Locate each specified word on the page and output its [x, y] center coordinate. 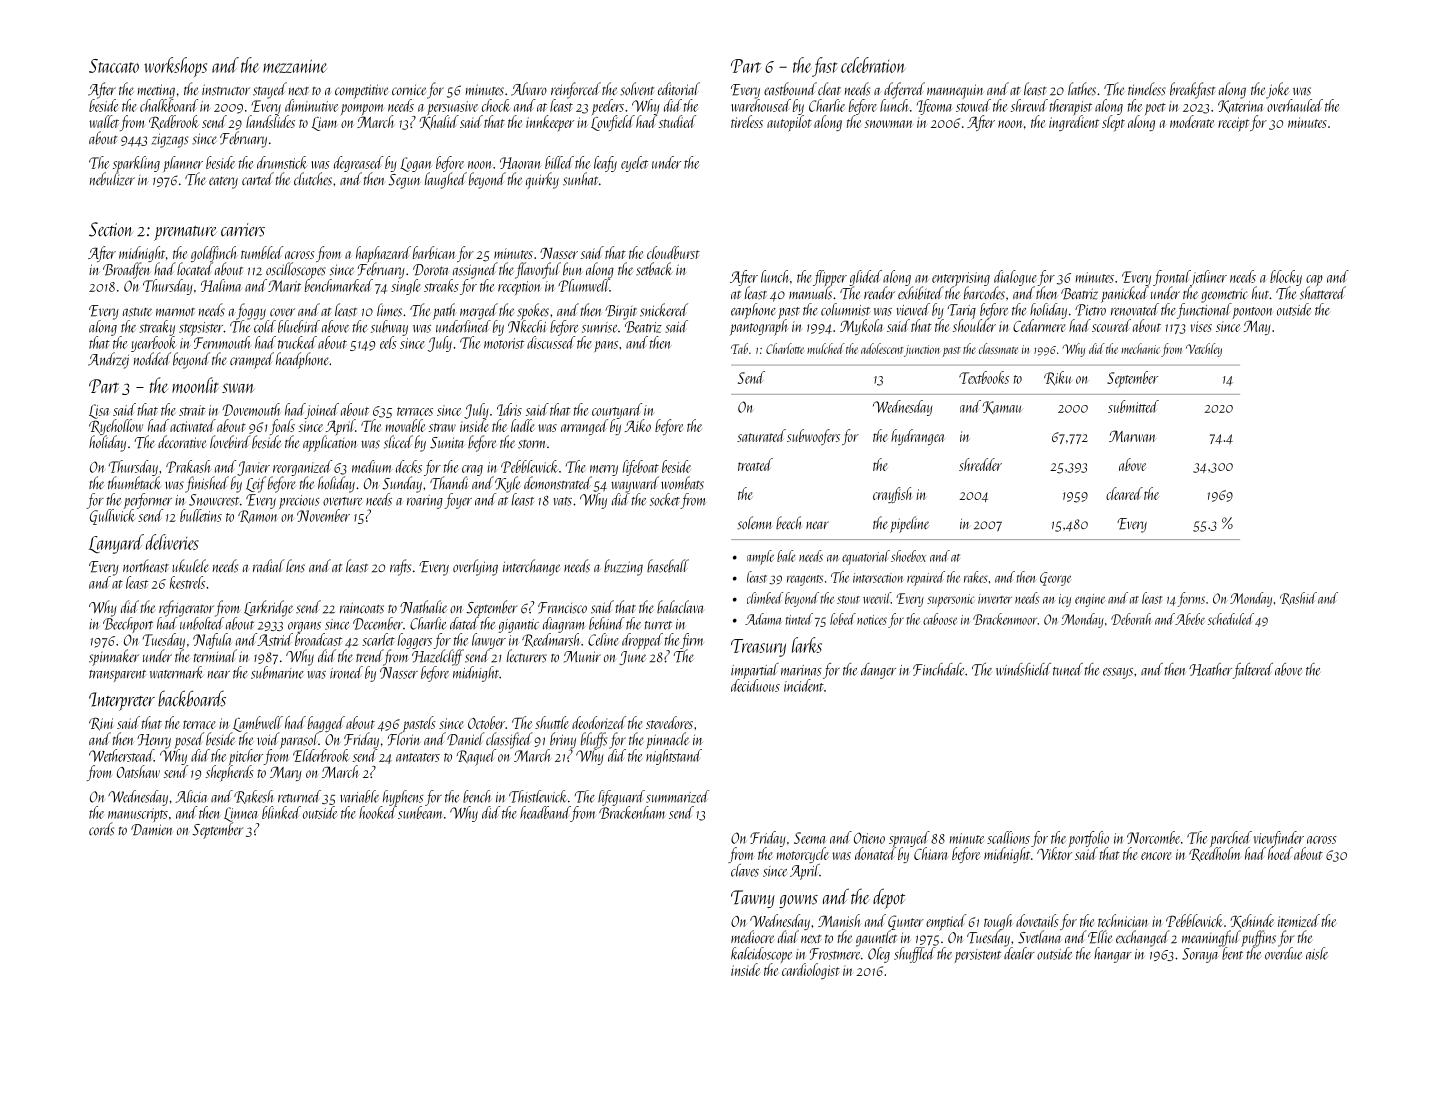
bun [572, 269]
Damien [151, 830]
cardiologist [811, 971]
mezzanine [295, 66]
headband [545, 814]
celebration [873, 65]
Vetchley [1204, 350]
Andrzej [108, 360]
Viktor [1054, 853]
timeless [1147, 89]
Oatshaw [138, 771]
